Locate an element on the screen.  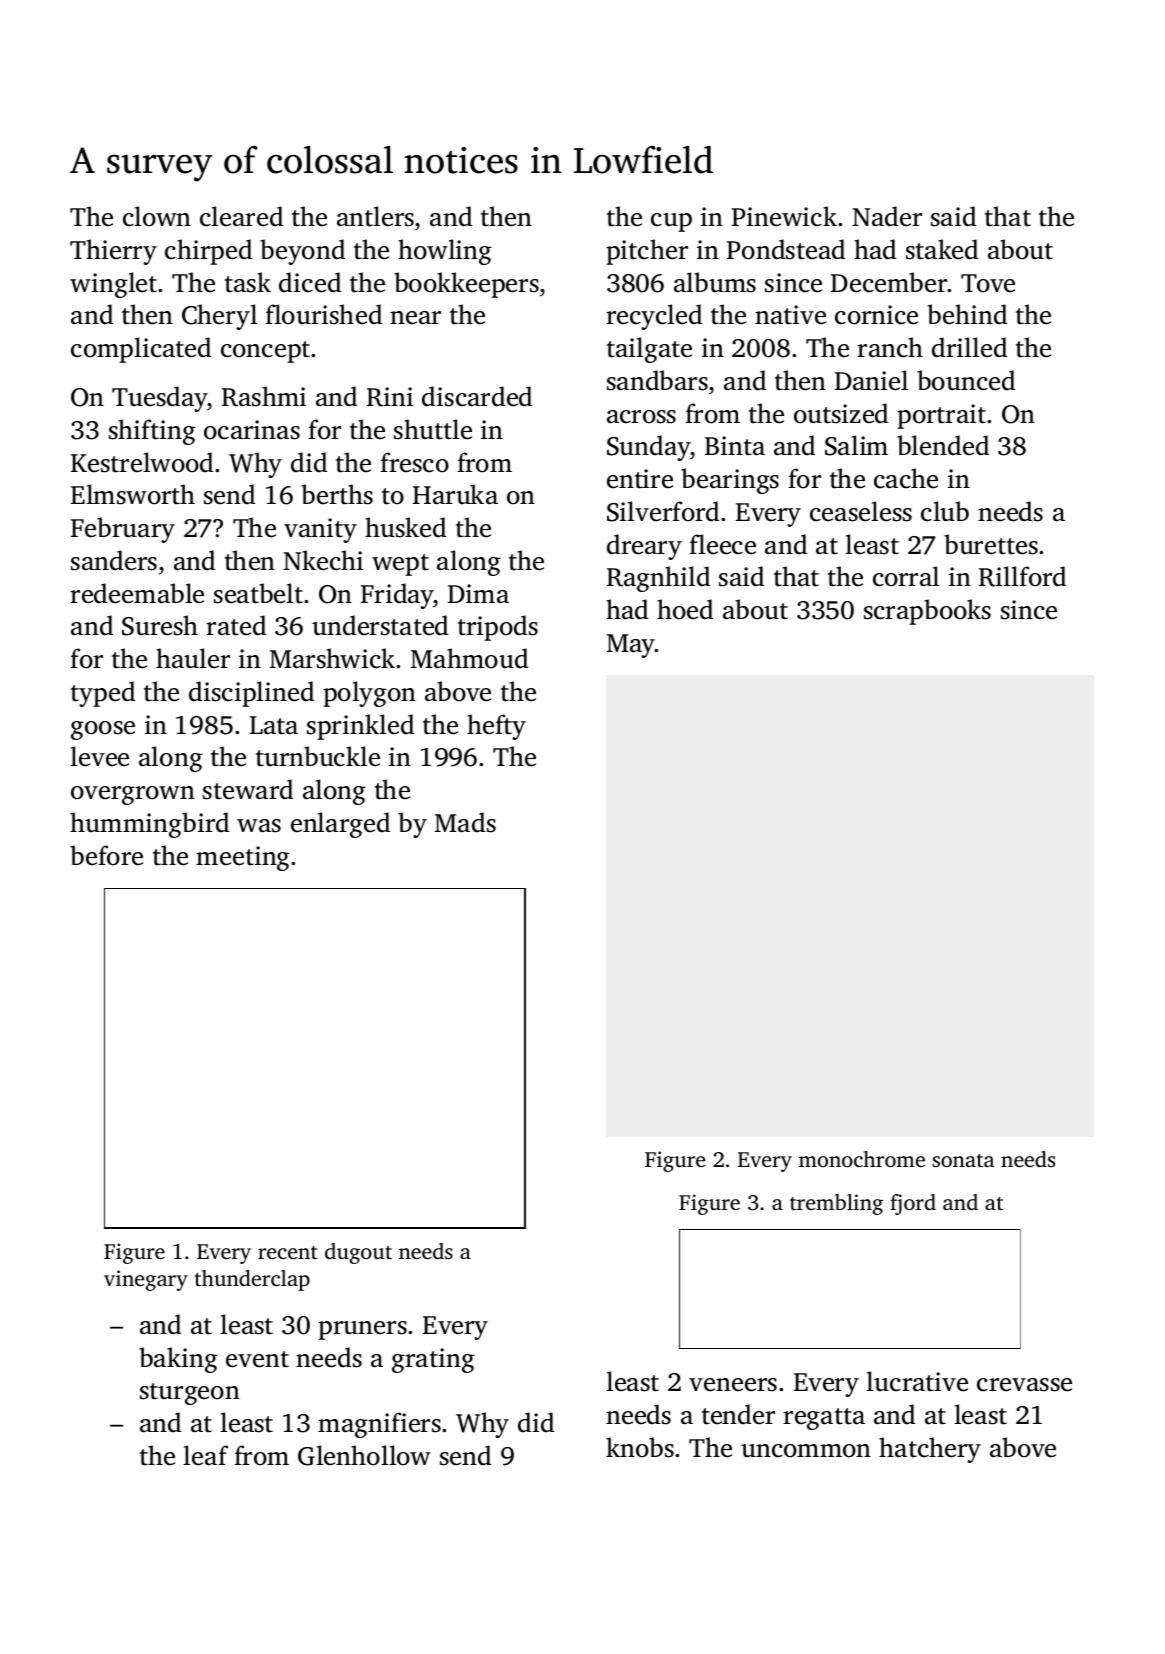
diced is located at coordinates (310, 282).
